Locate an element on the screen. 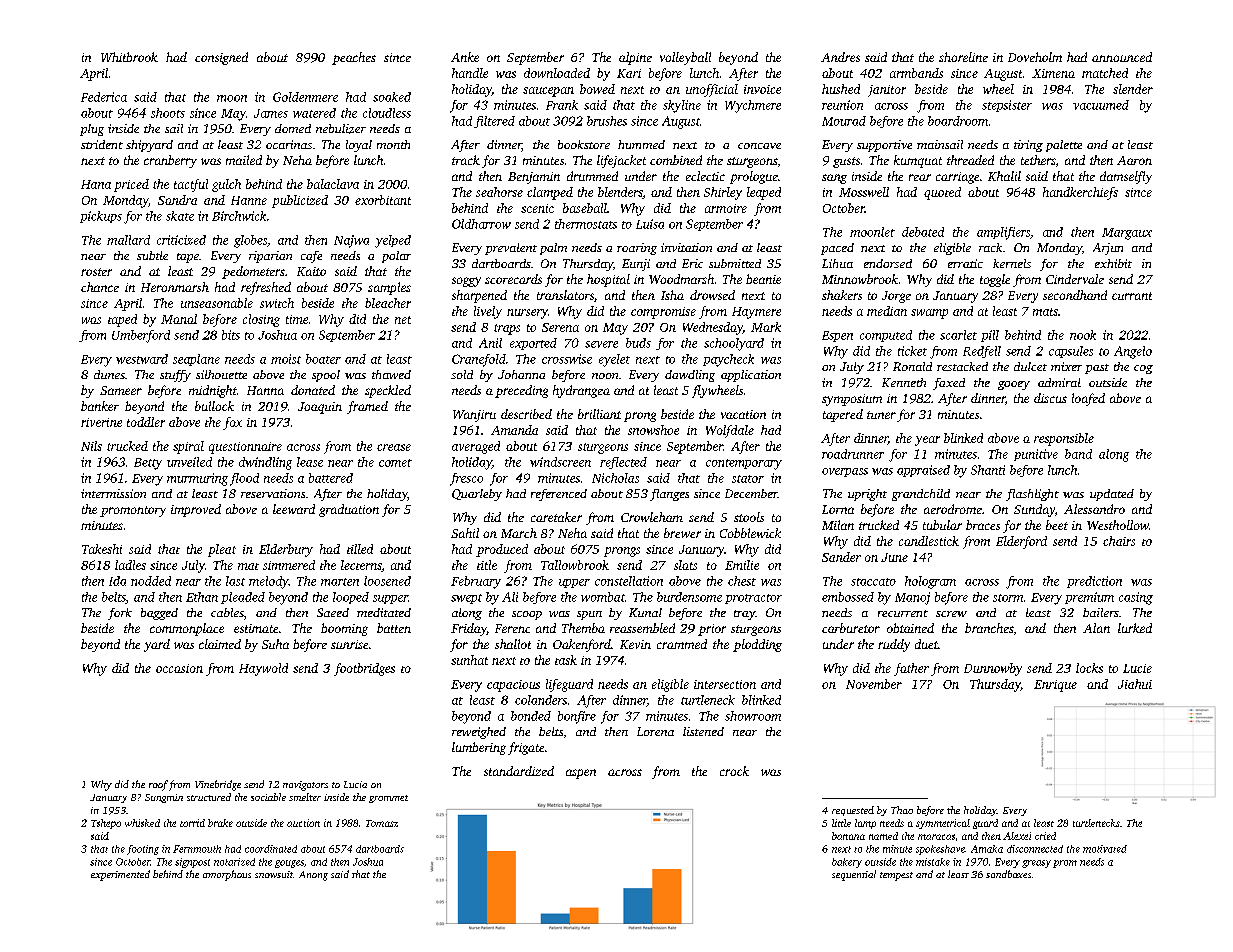 This screenshot has height=952, width=1233. Luisa is located at coordinates (650, 224).
